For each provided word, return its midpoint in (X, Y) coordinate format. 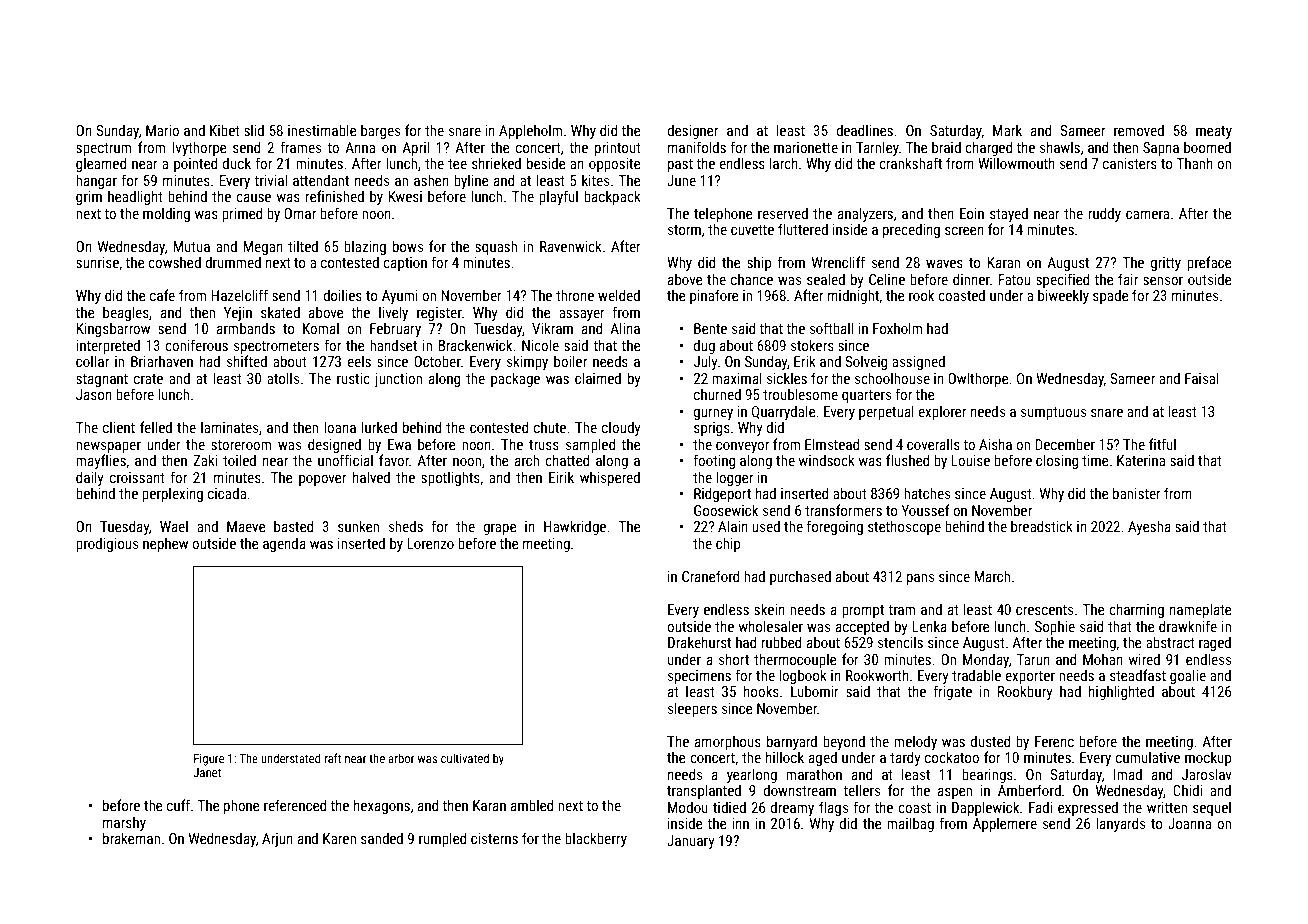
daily (90, 478)
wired (1144, 659)
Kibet (225, 130)
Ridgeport (722, 494)
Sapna (1161, 149)
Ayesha (1149, 527)
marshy (124, 823)
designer (693, 131)
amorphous (728, 742)
